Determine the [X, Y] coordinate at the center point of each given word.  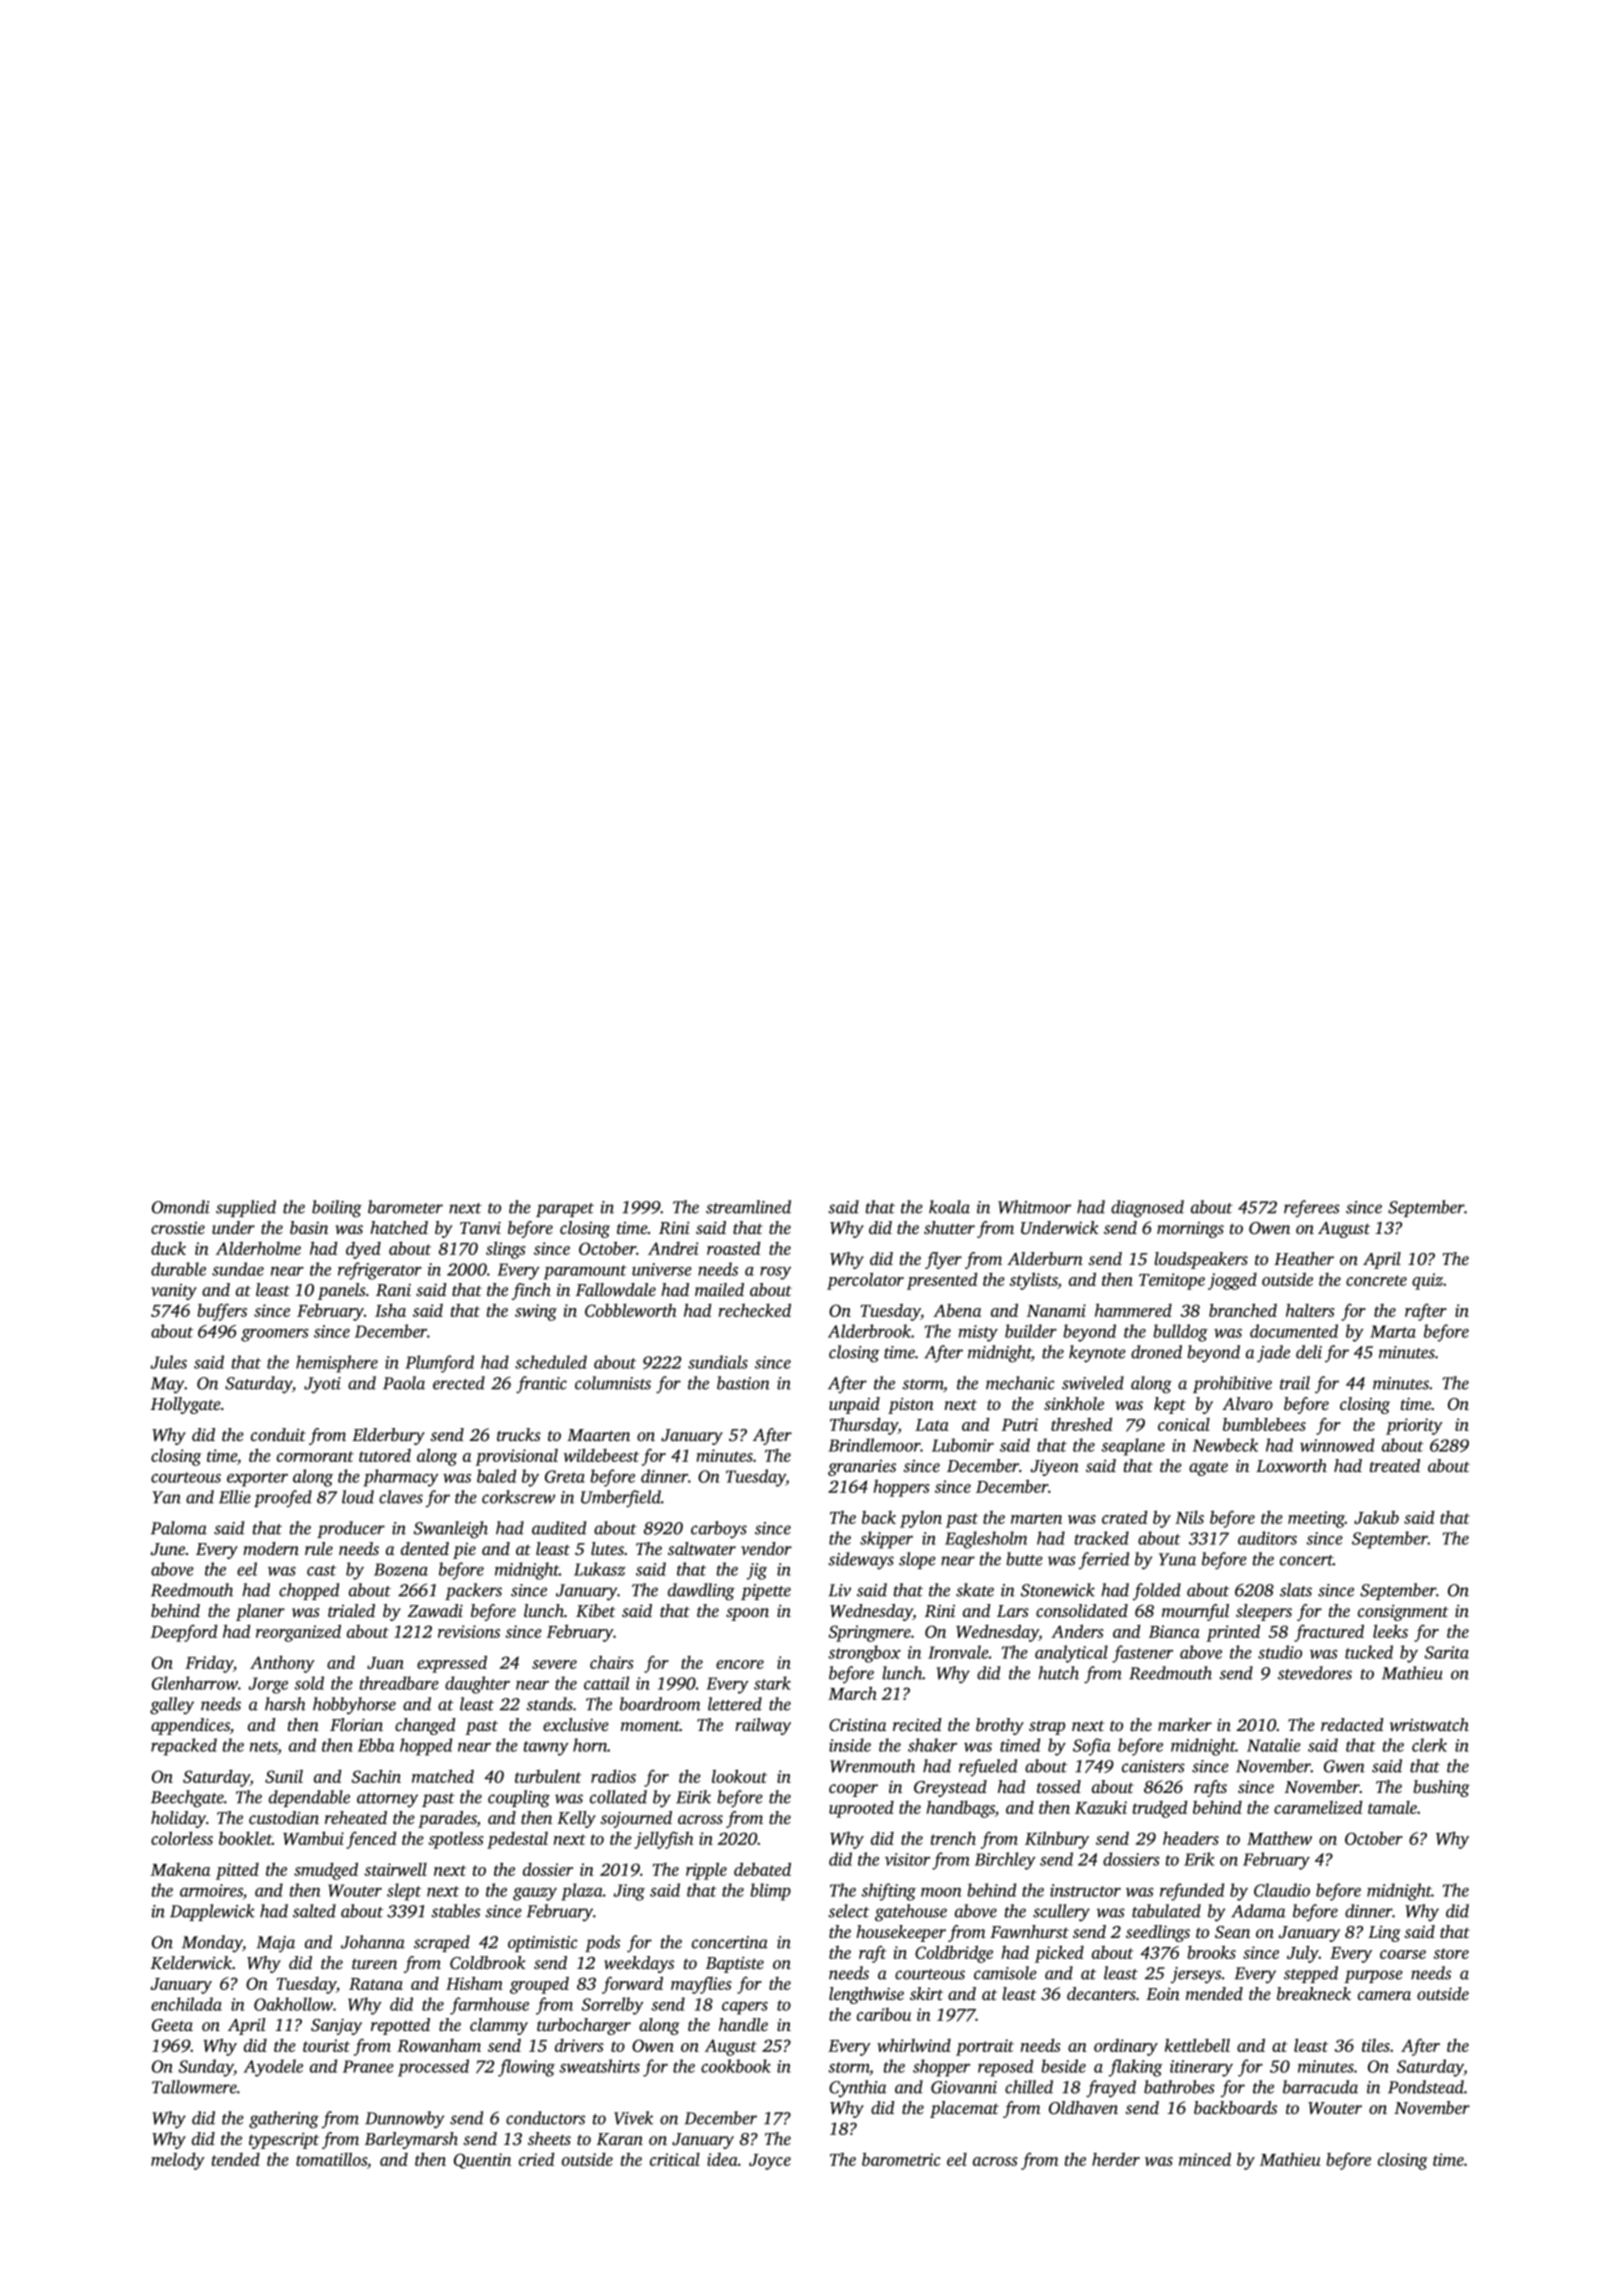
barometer [405, 1207]
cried [536, 2159]
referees [1312, 1208]
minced [1205, 2159]
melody [178, 2161]
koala [949, 1207]
